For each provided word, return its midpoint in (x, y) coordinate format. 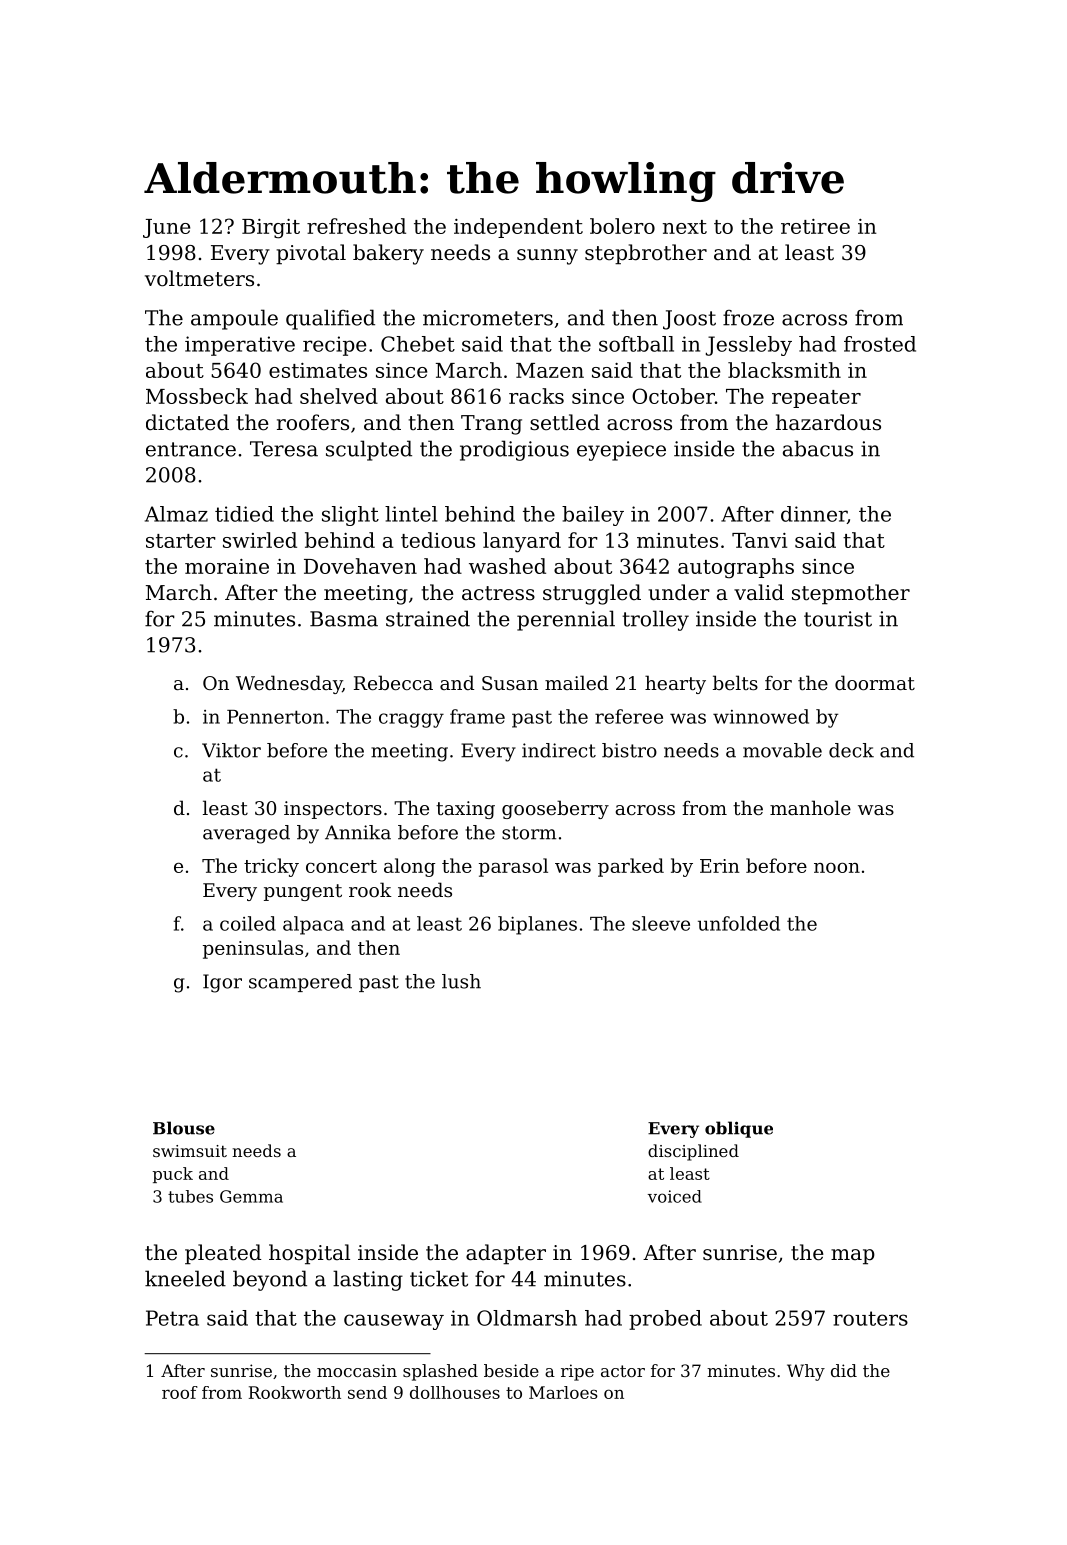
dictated (187, 422)
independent (518, 228)
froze (748, 318)
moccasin (357, 1370)
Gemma (251, 1196)
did (844, 1370)
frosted (880, 344)
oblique (739, 1129)
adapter (506, 1254)
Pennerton (275, 717)
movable (782, 750)
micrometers (488, 318)
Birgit (271, 229)
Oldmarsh (527, 1318)
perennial (566, 620)
